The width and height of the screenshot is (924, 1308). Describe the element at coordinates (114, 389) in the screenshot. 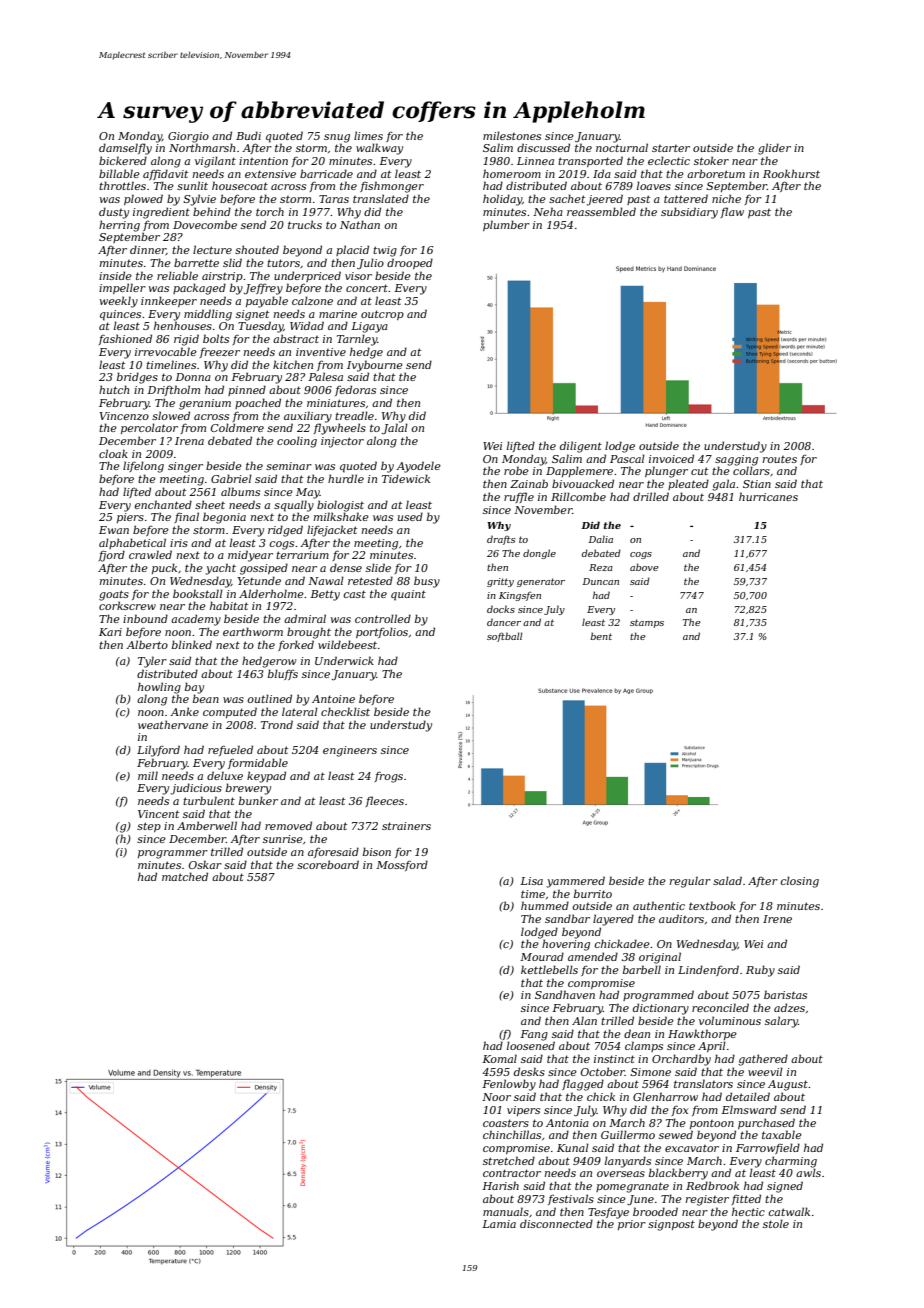

I see `hutch` at that location.
